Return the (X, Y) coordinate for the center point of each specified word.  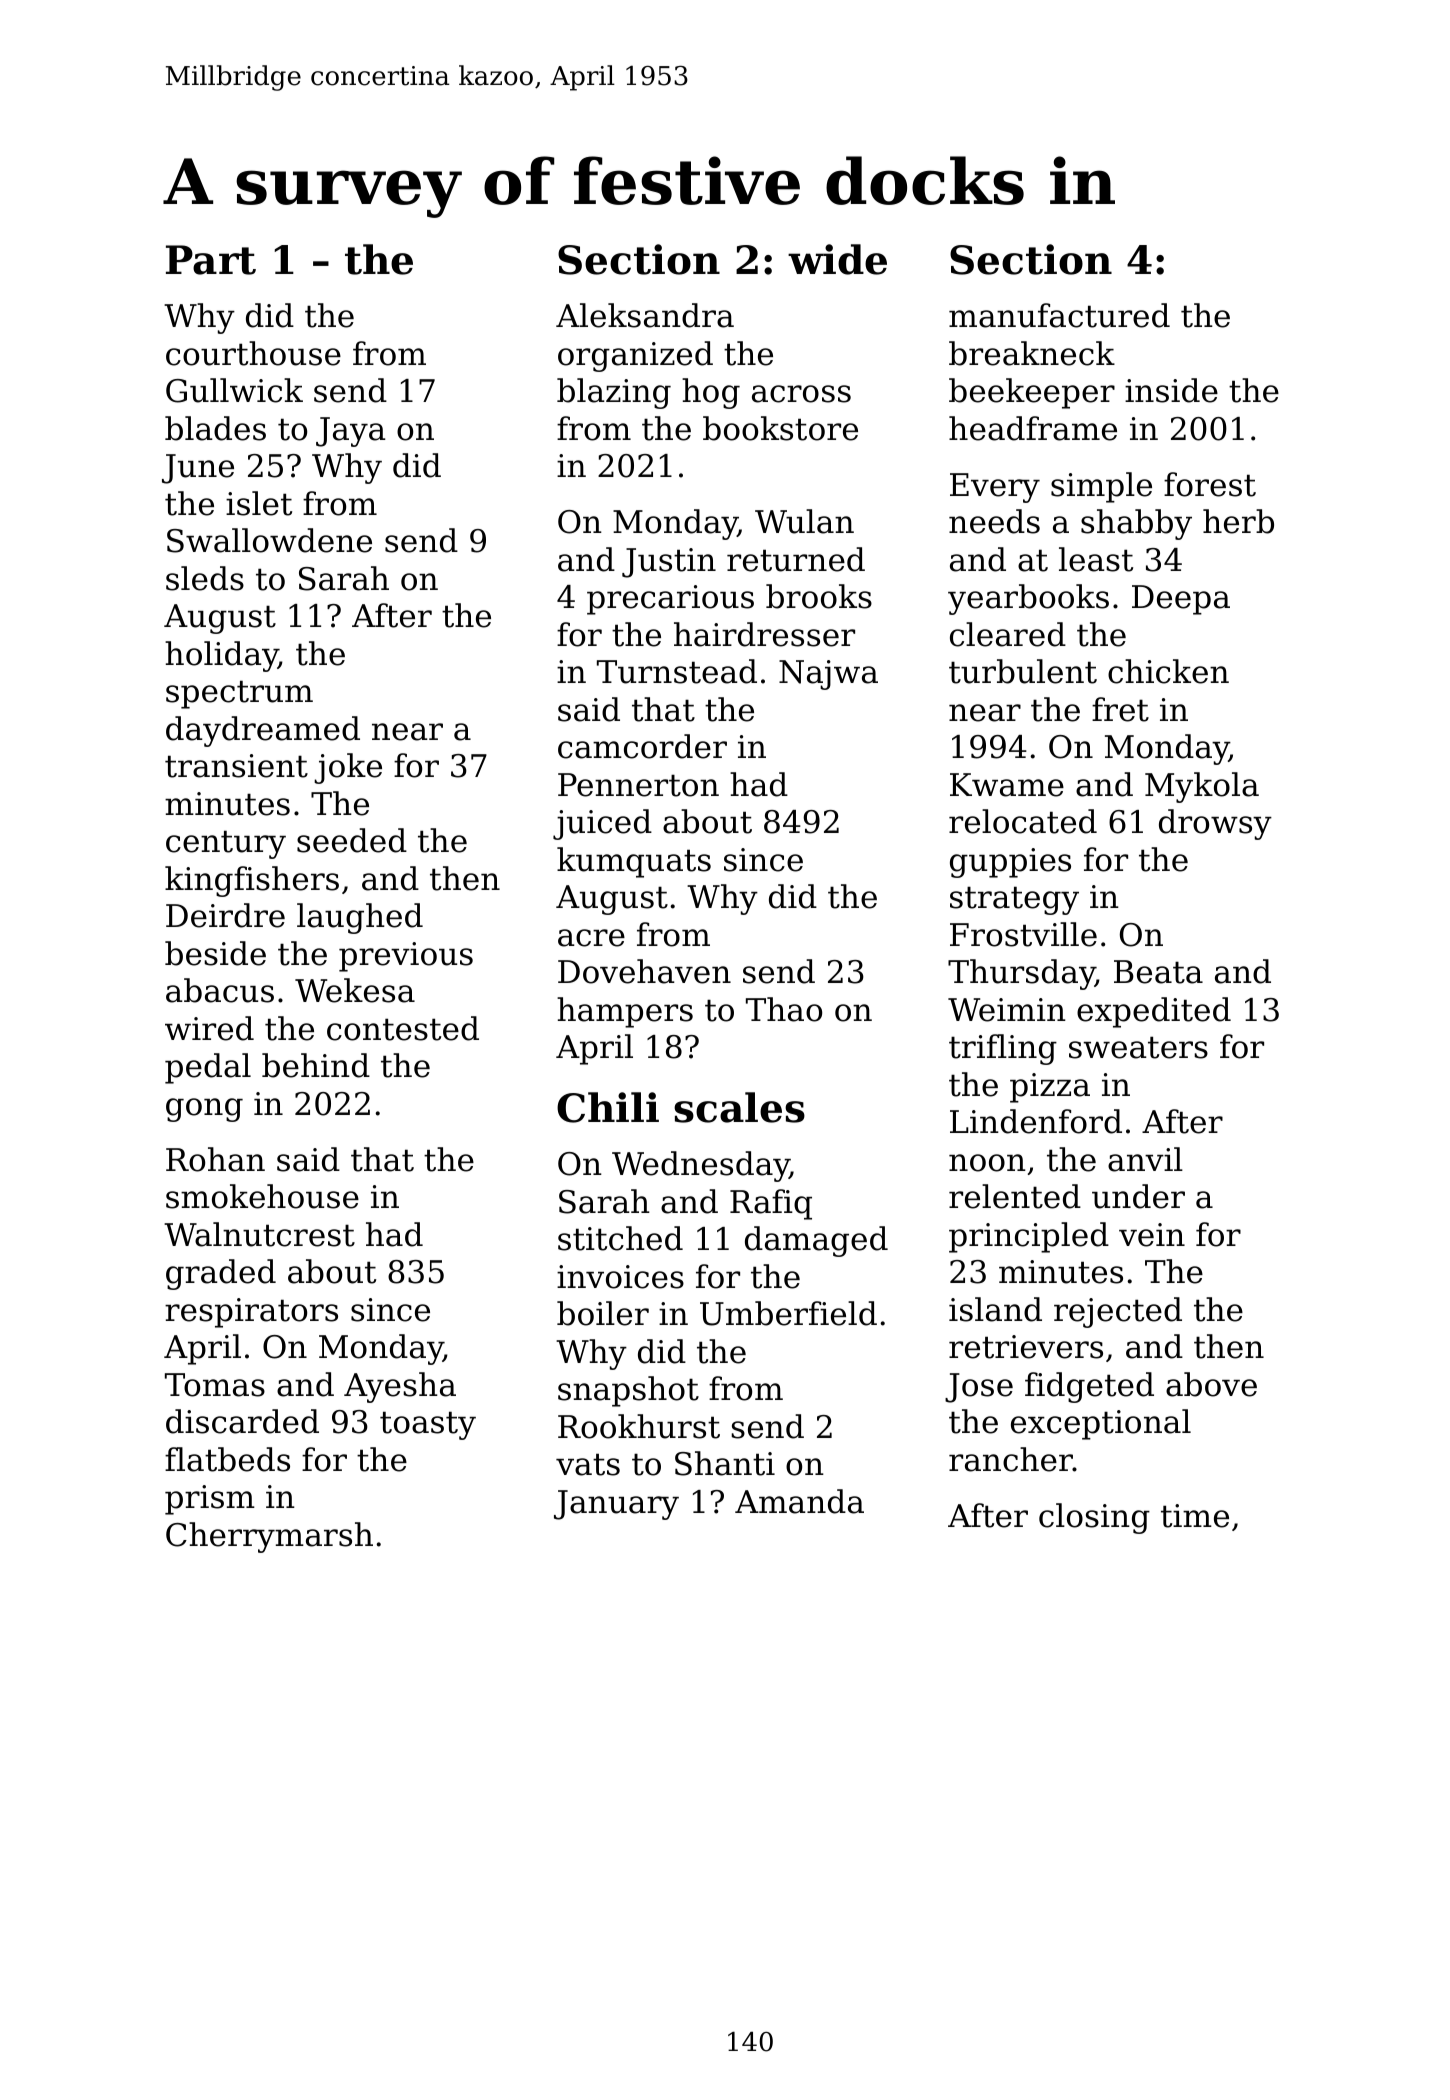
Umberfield (788, 1313)
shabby (1136, 524)
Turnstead (677, 671)
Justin (669, 563)
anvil (1145, 1159)
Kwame (1007, 785)
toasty (428, 1425)
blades (215, 428)
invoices (620, 1277)
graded (221, 1274)
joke (348, 768)
